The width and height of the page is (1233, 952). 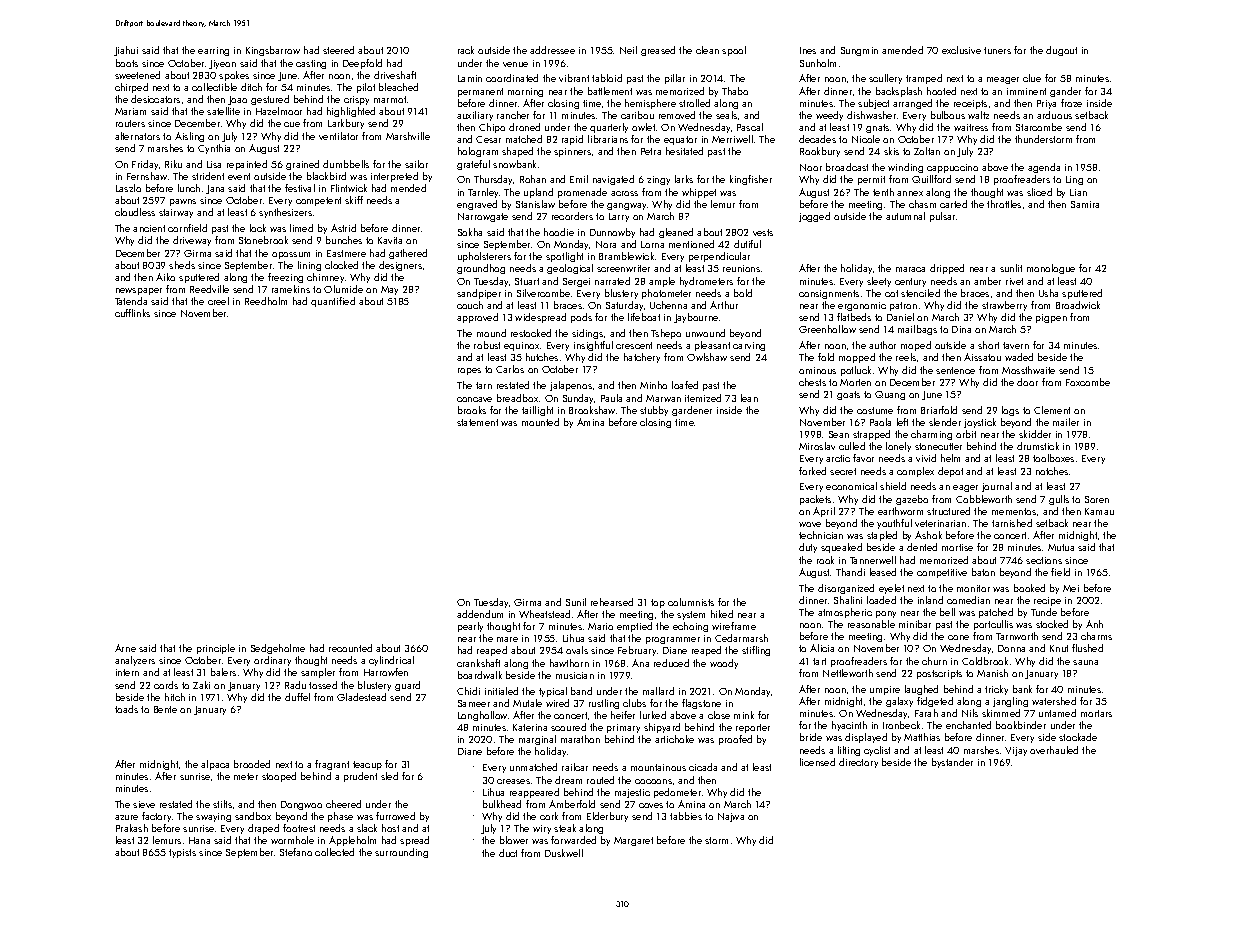 What do you see at coordinates (731, 817) in the page?
I see `Najwa` at bounding box center [731, 817].
